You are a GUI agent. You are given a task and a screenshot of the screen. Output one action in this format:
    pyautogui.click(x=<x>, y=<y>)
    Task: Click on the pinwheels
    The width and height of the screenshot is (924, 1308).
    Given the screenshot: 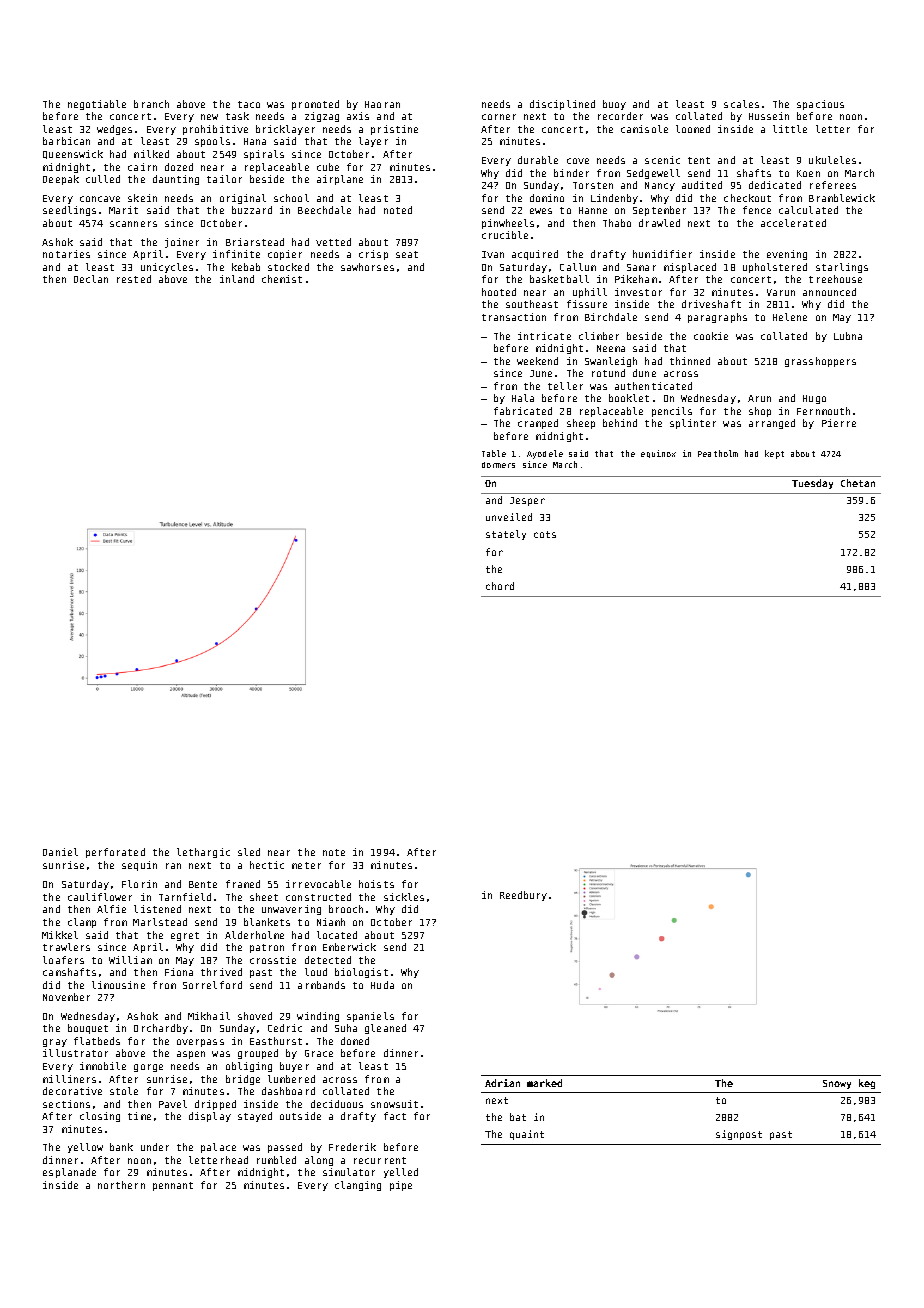 What is the action you would take?
    pyautogui.click(x=508, y=224)
